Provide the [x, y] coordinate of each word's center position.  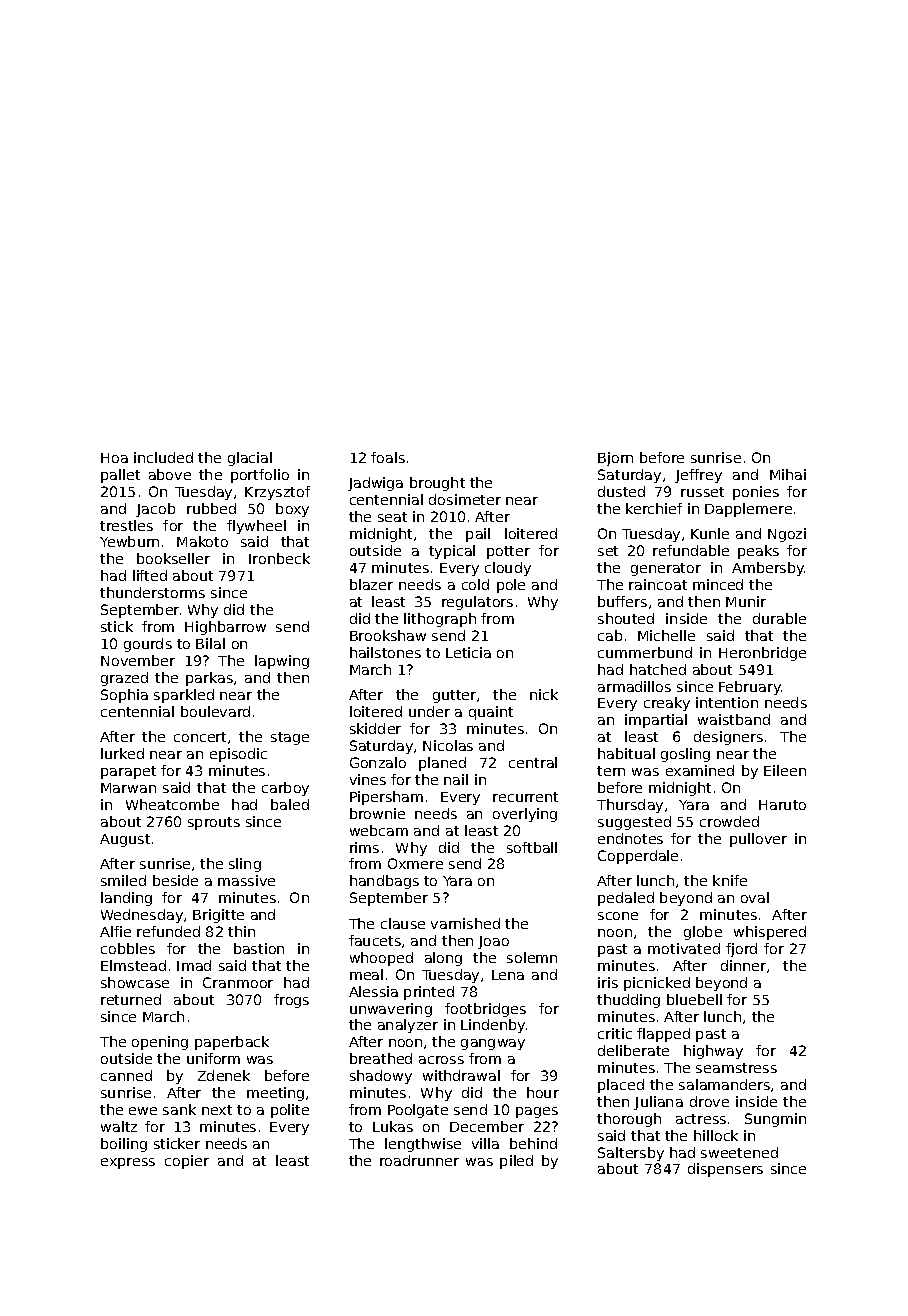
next [217, 1110]
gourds [148, 645]
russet [702, 492]
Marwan [128, 788]
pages [537, 1112]
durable [779, 618]
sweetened [739, 1152]
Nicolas [448, 745]
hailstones [385, 652]
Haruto [782, 805]
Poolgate [418, 1111]
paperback [232, 1043]
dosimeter [465, 499]
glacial [250, 459]
